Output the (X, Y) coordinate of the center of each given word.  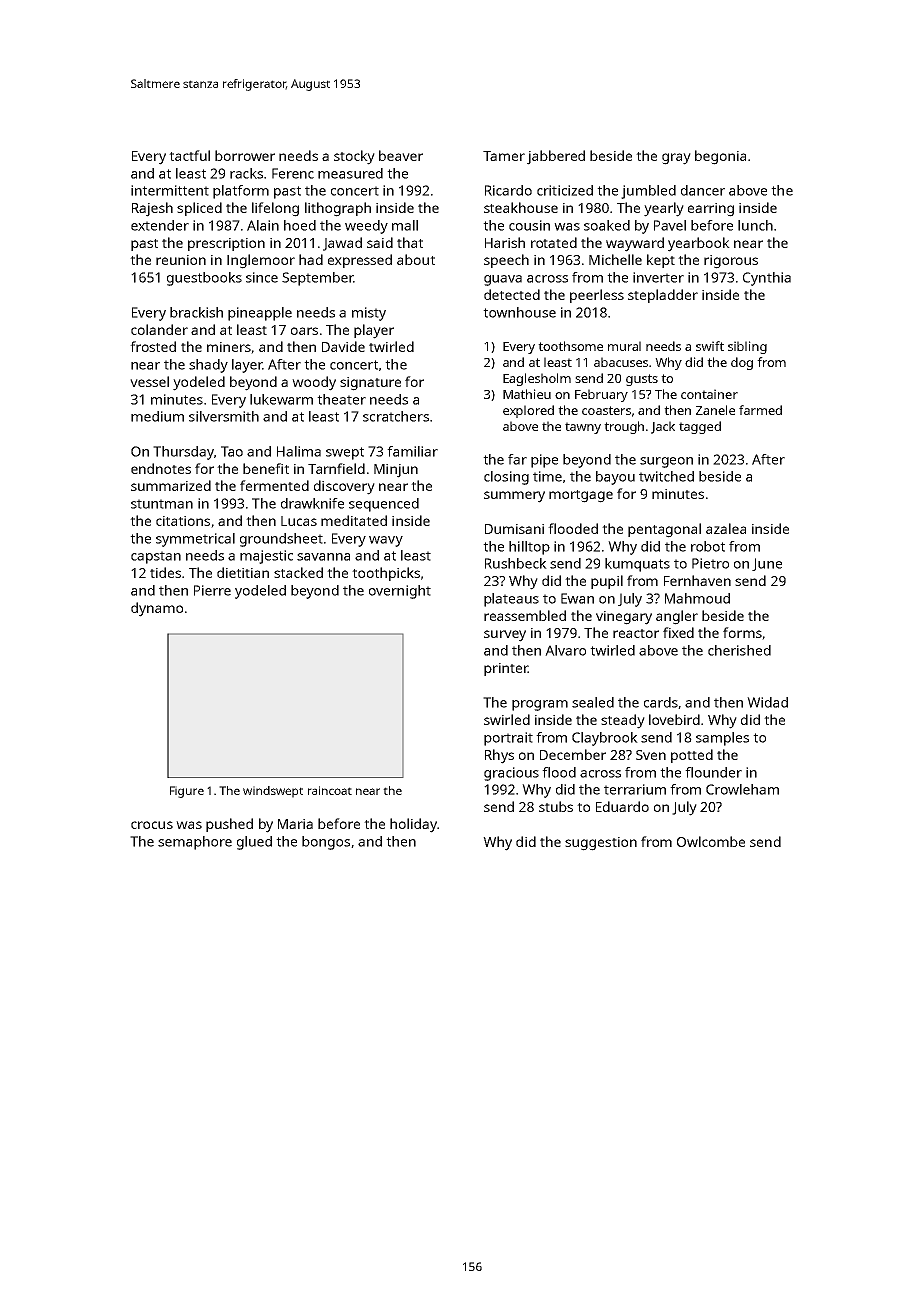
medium (157, 416)
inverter (658, 277)
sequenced (384, 505)
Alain (263, 225)
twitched (666, 476)
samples (722, 739)
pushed (229, 825)
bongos (326, 843)
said (380, 242)
